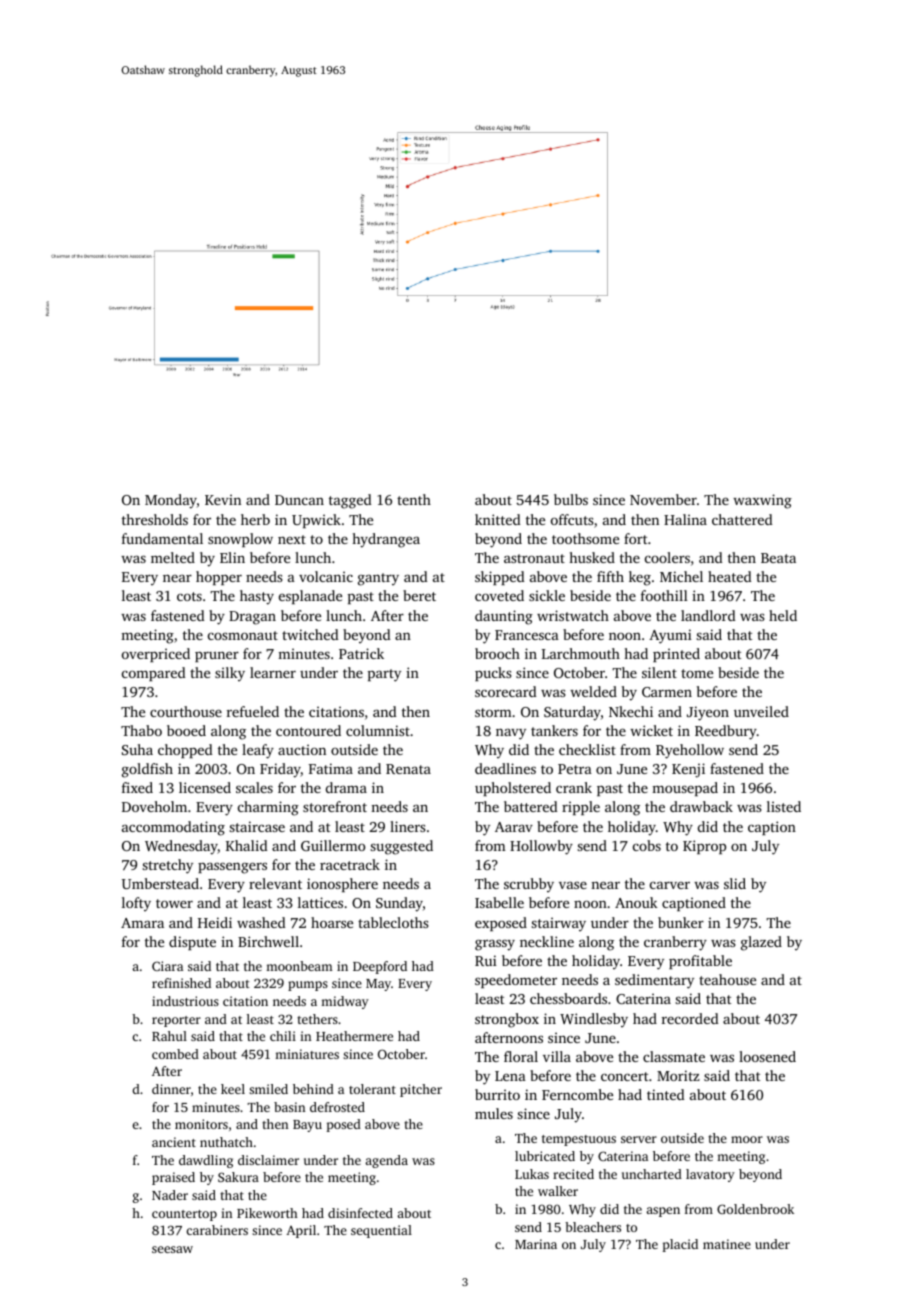 The height and width of the page is (1308, 924). I want to click on bulbs, so click(571, 499).
